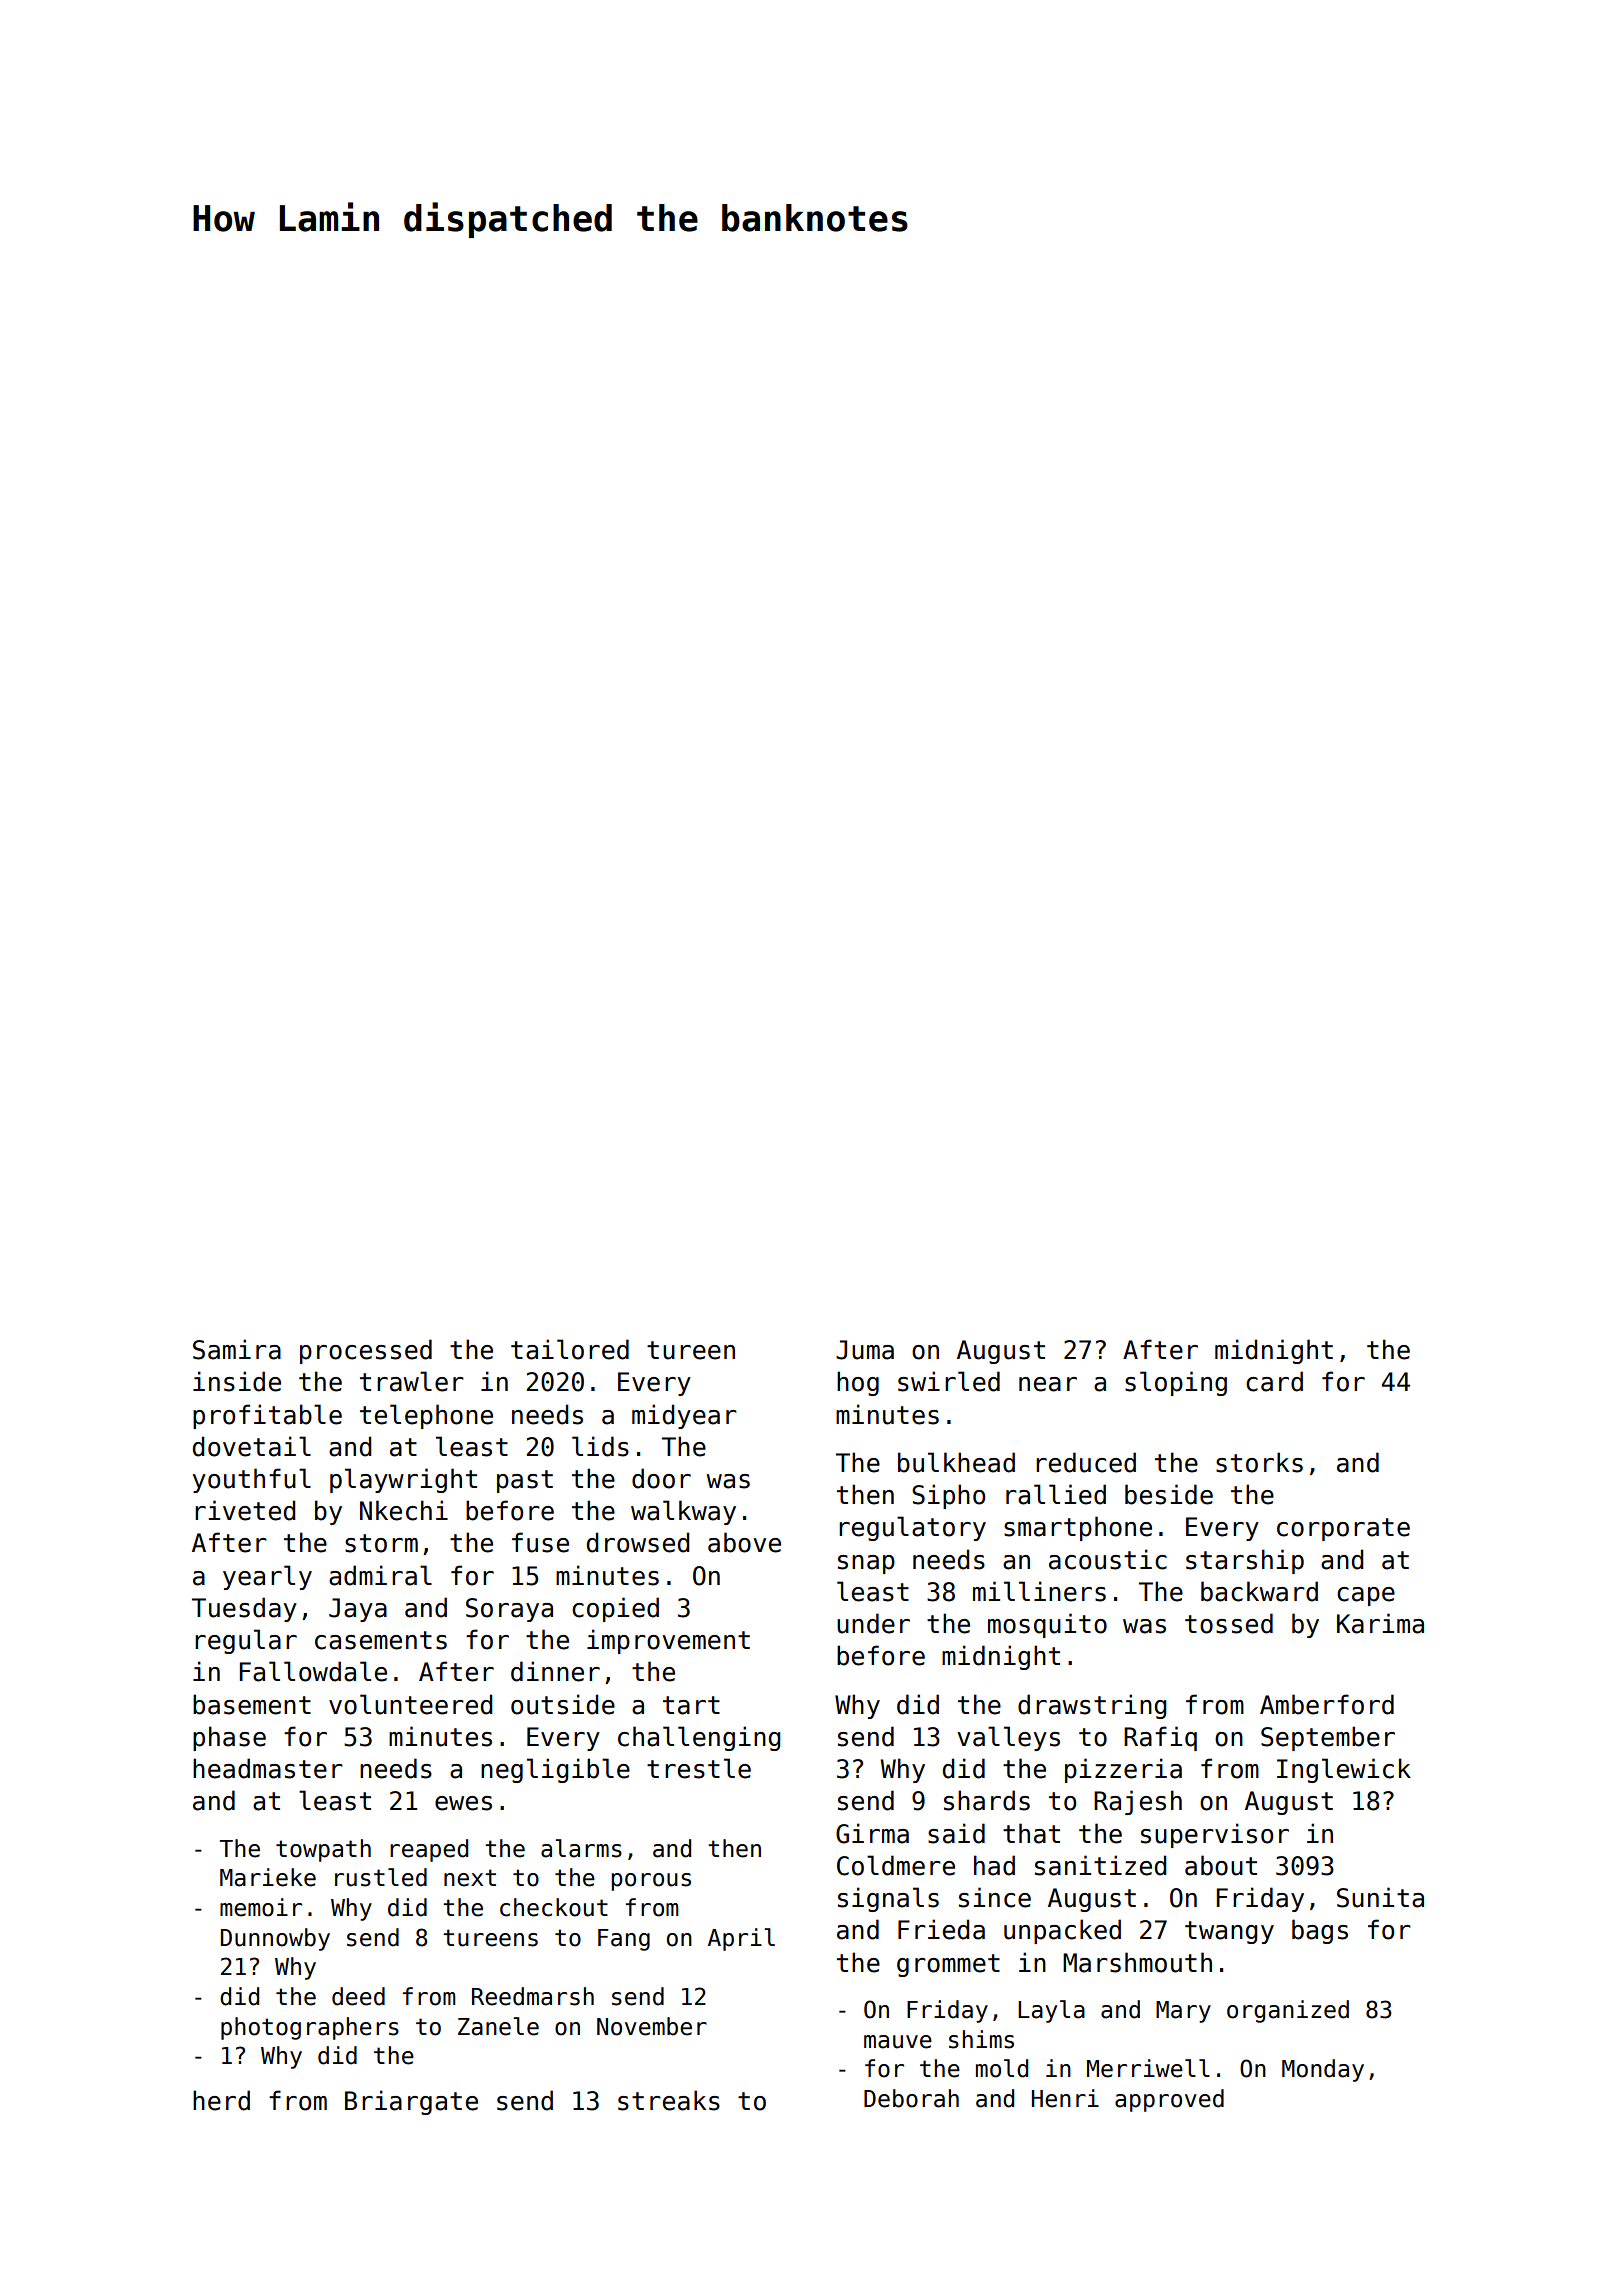 The width and height of the page is (1620, 2292). What do you see at coordinates (865, 1350) in the page?
I see `Juma` at bounding box center [865, 1350].
